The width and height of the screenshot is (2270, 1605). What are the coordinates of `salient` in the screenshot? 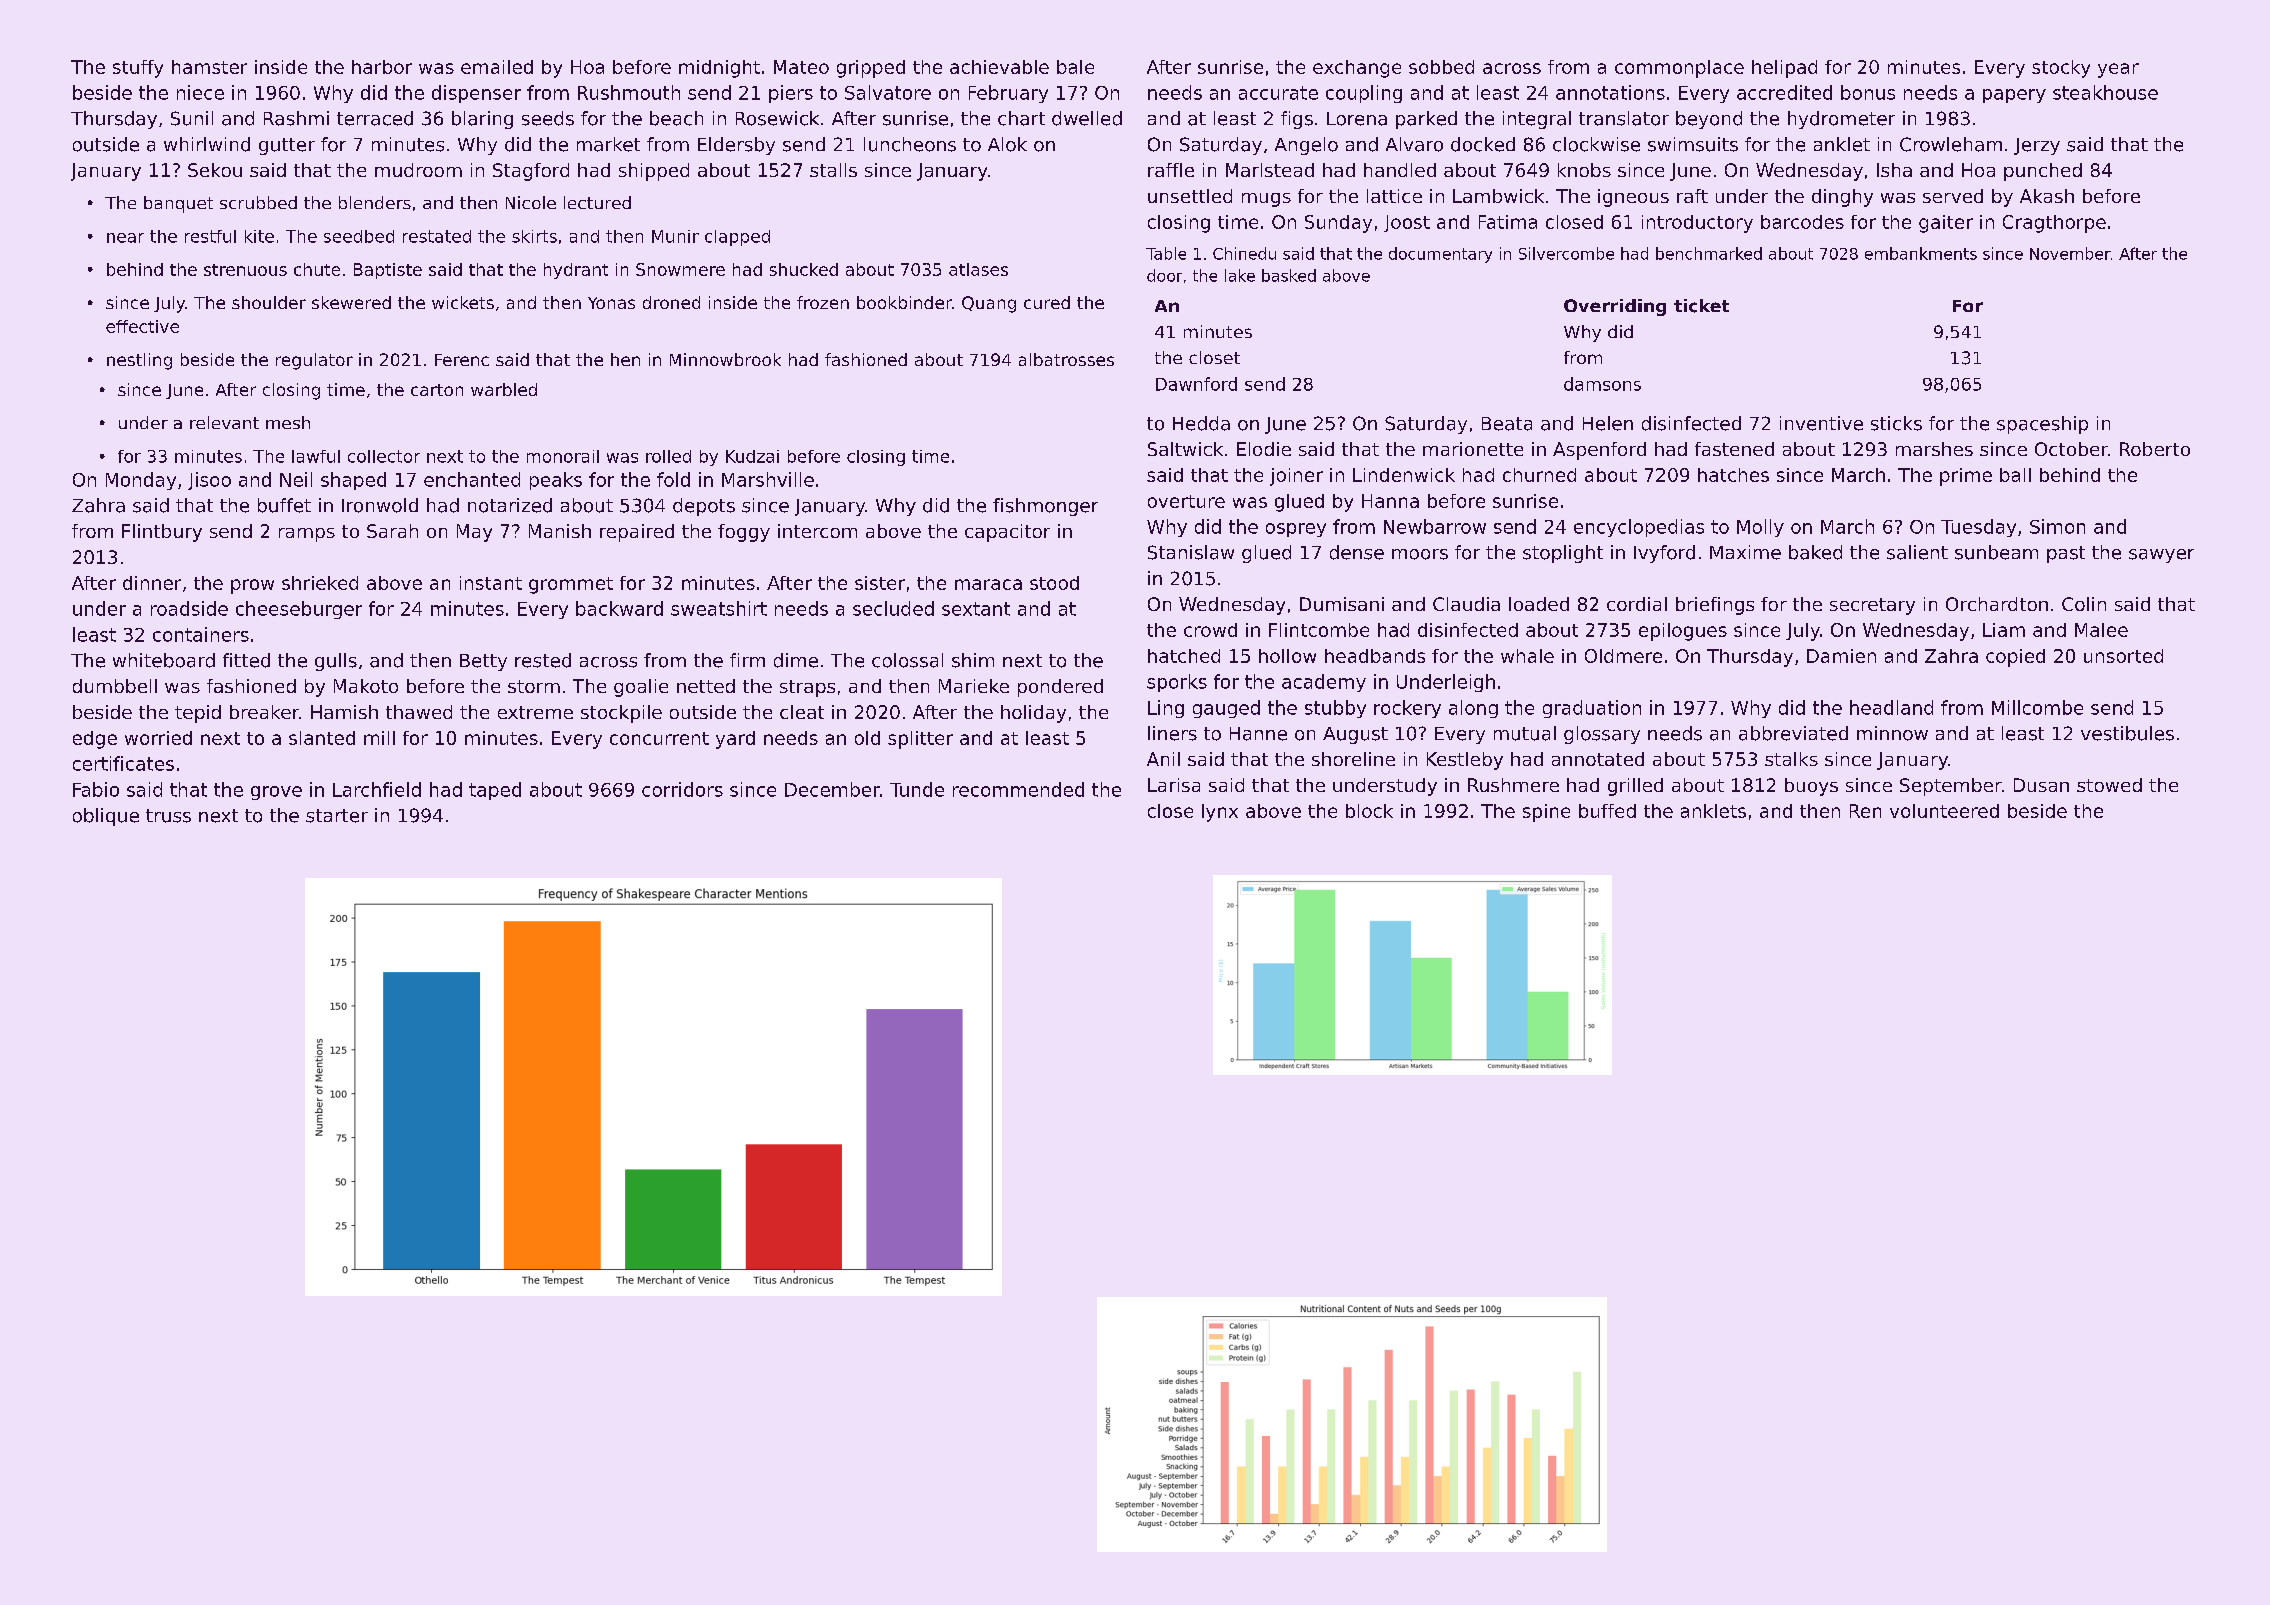 It's located at (1917, 552).
